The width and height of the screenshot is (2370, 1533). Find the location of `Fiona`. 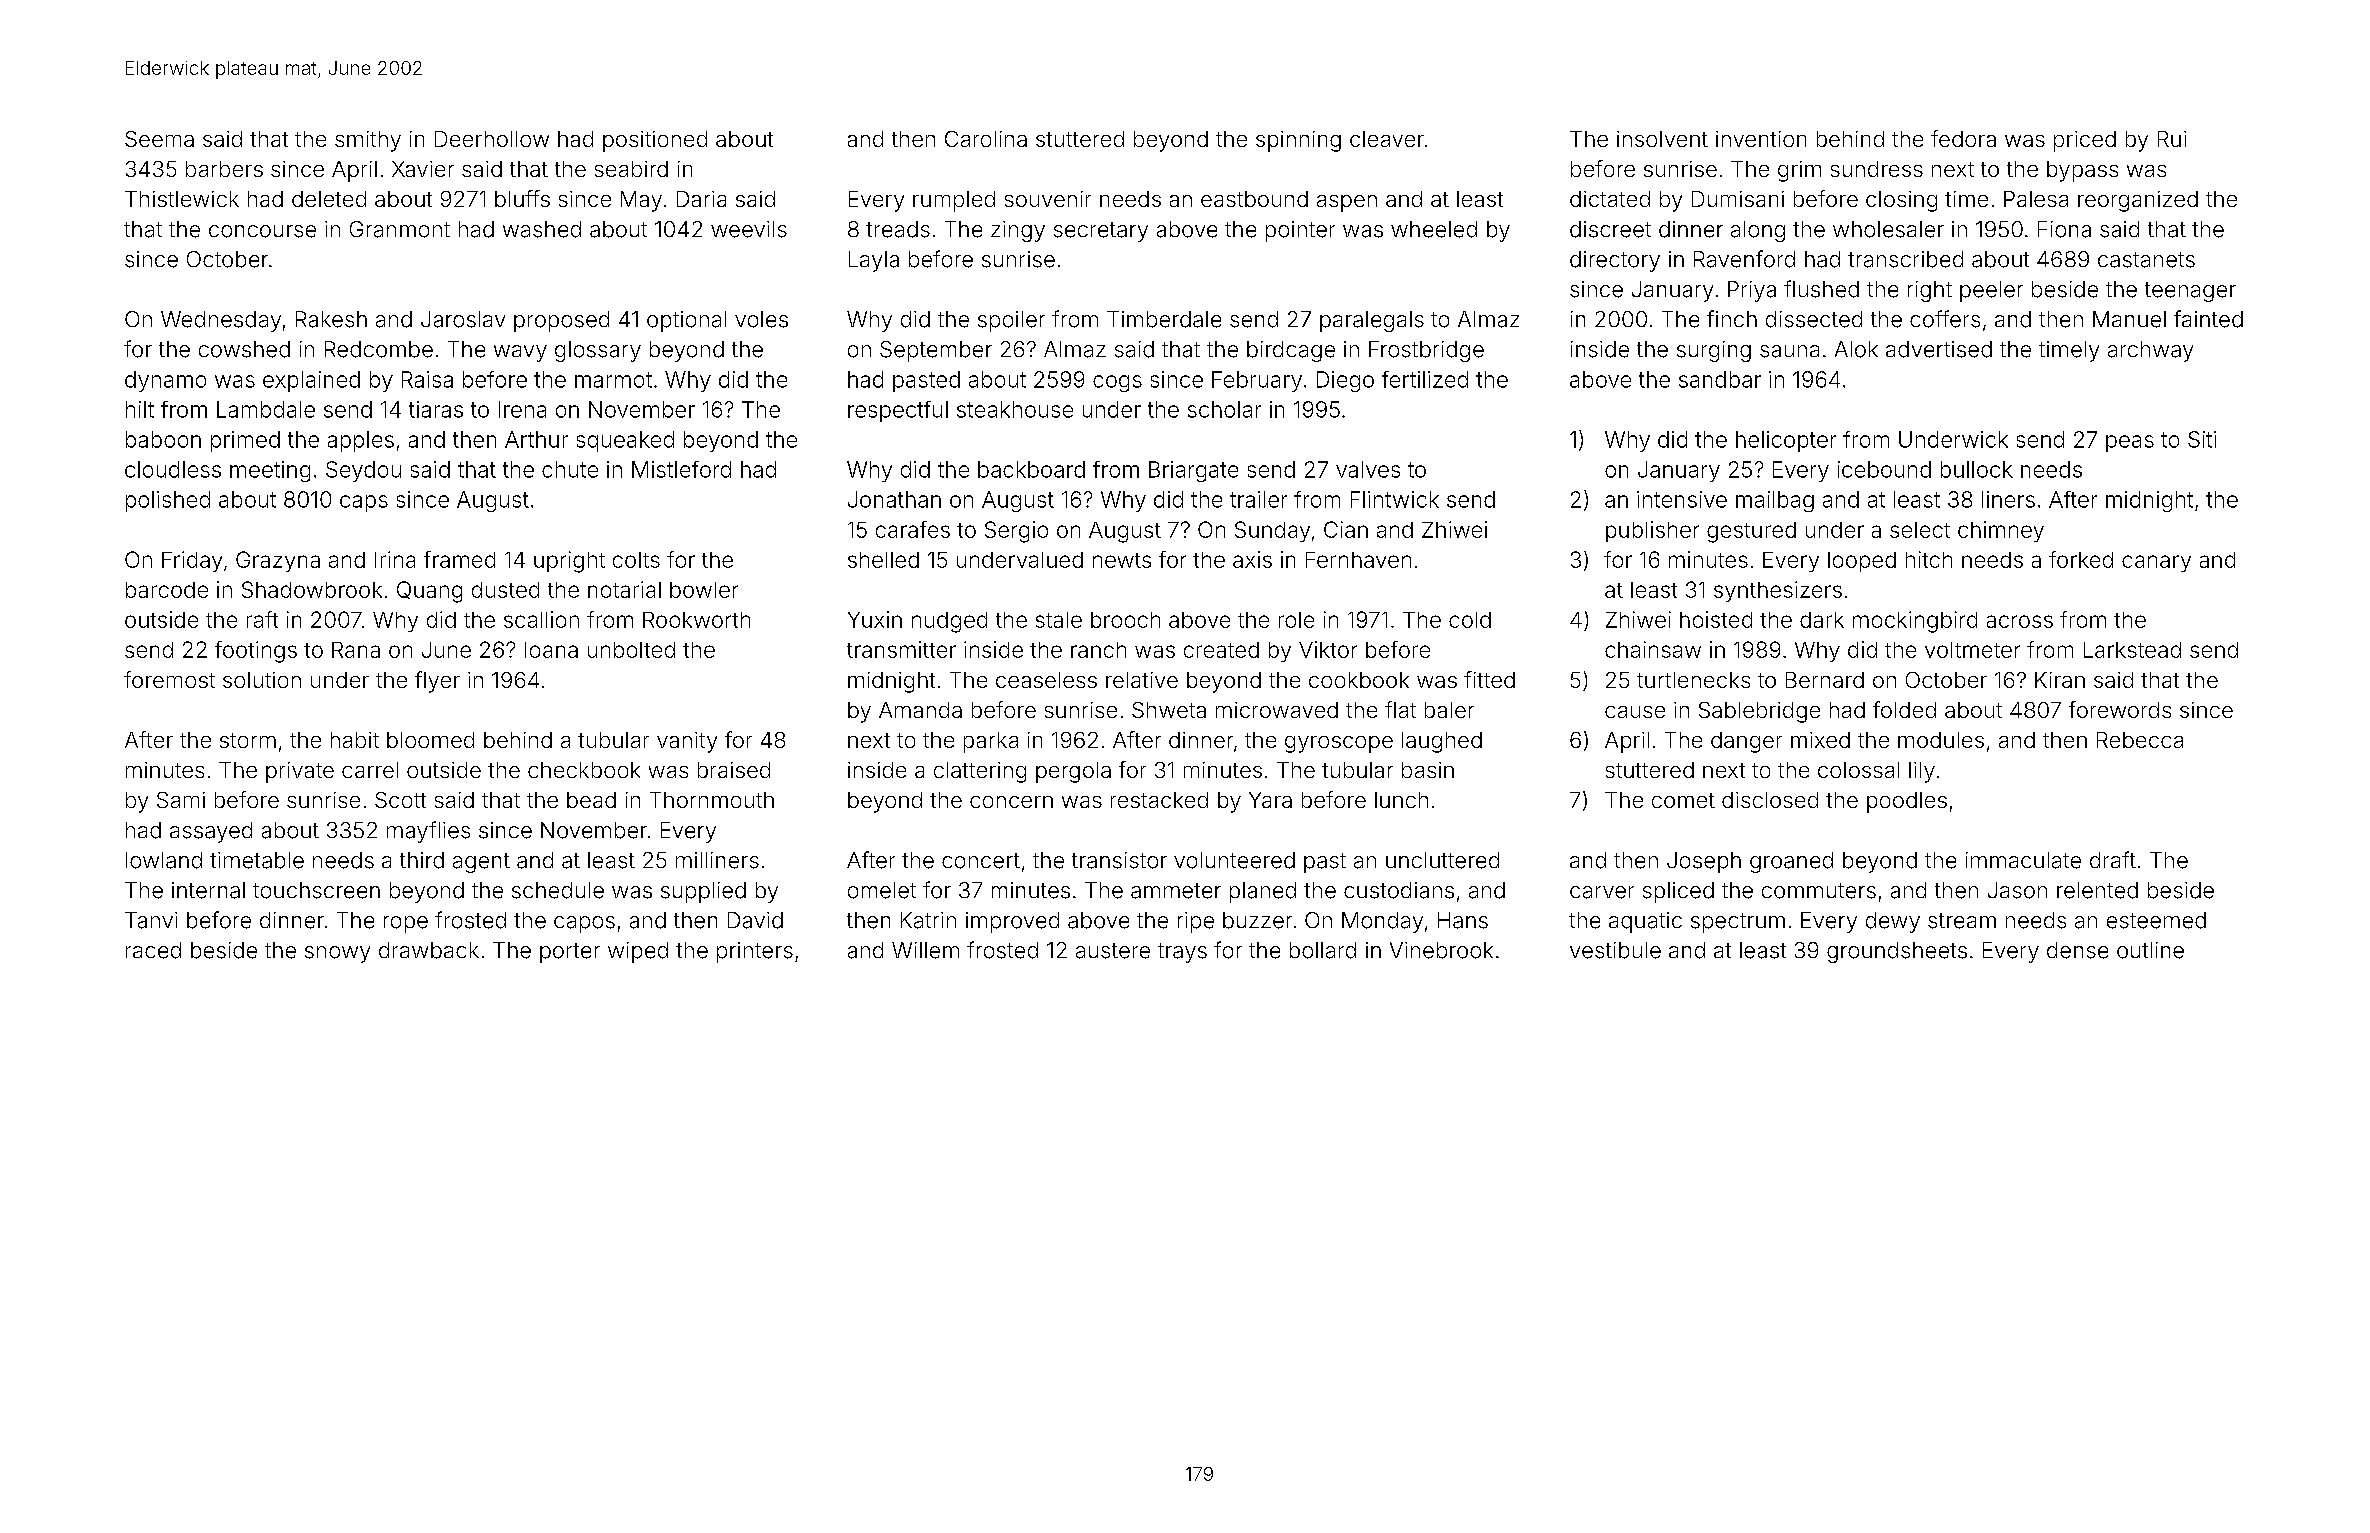

Fiona is located at coordinates (2064, 229).
